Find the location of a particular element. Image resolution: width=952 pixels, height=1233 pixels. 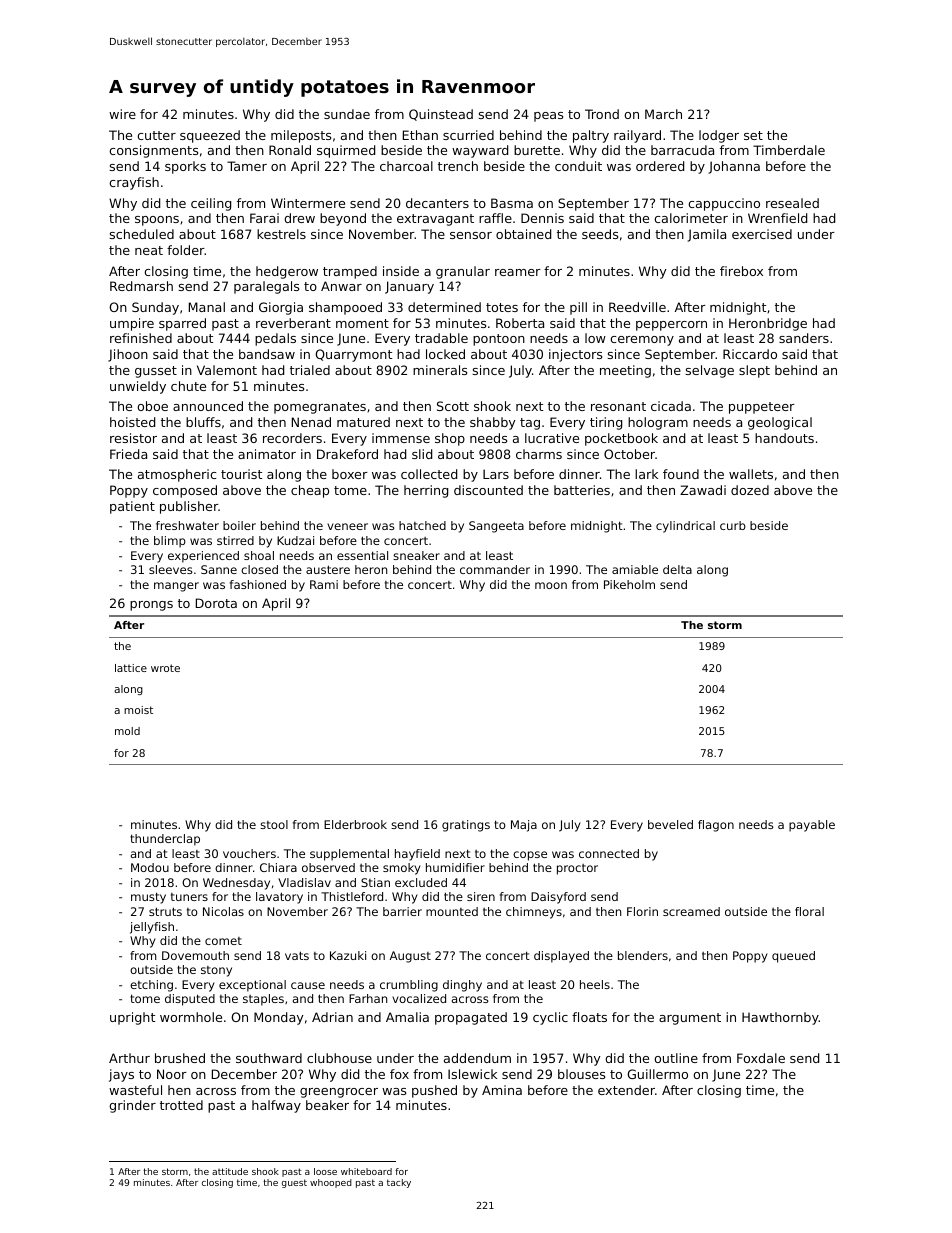

trench is located at coordinates (458, 166).
